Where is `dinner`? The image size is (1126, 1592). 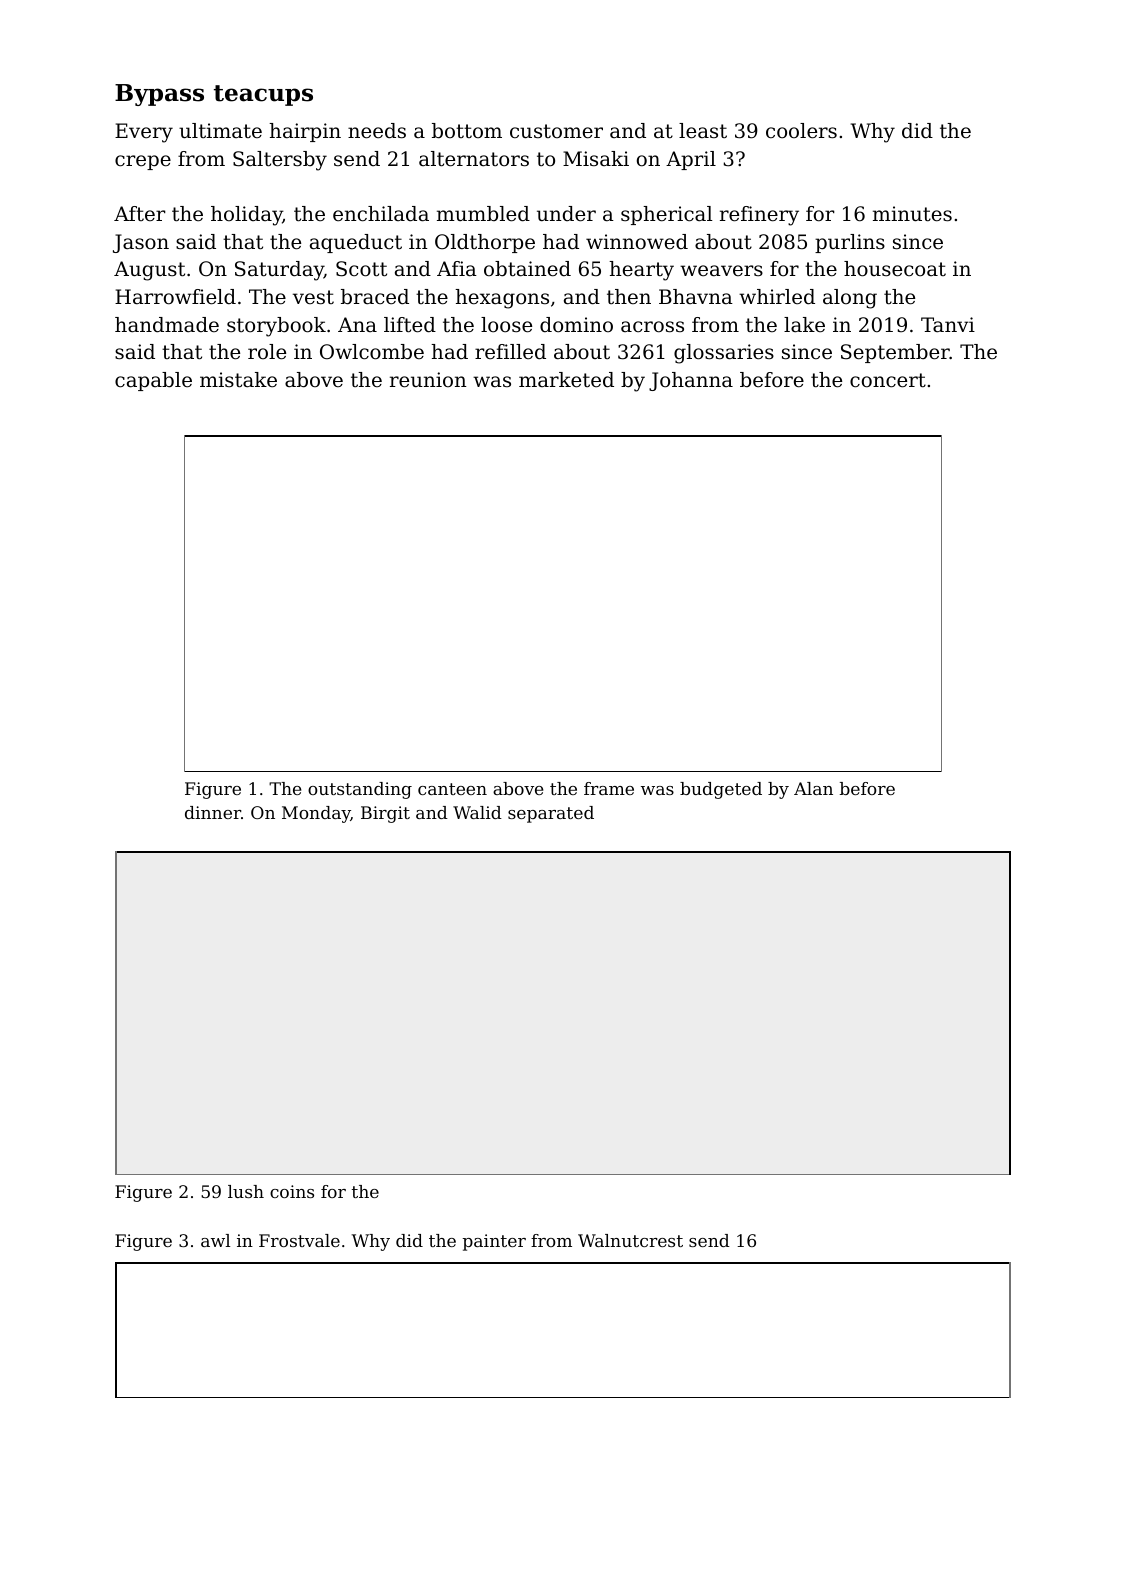
dinner is located at coordinates (213, 812).
